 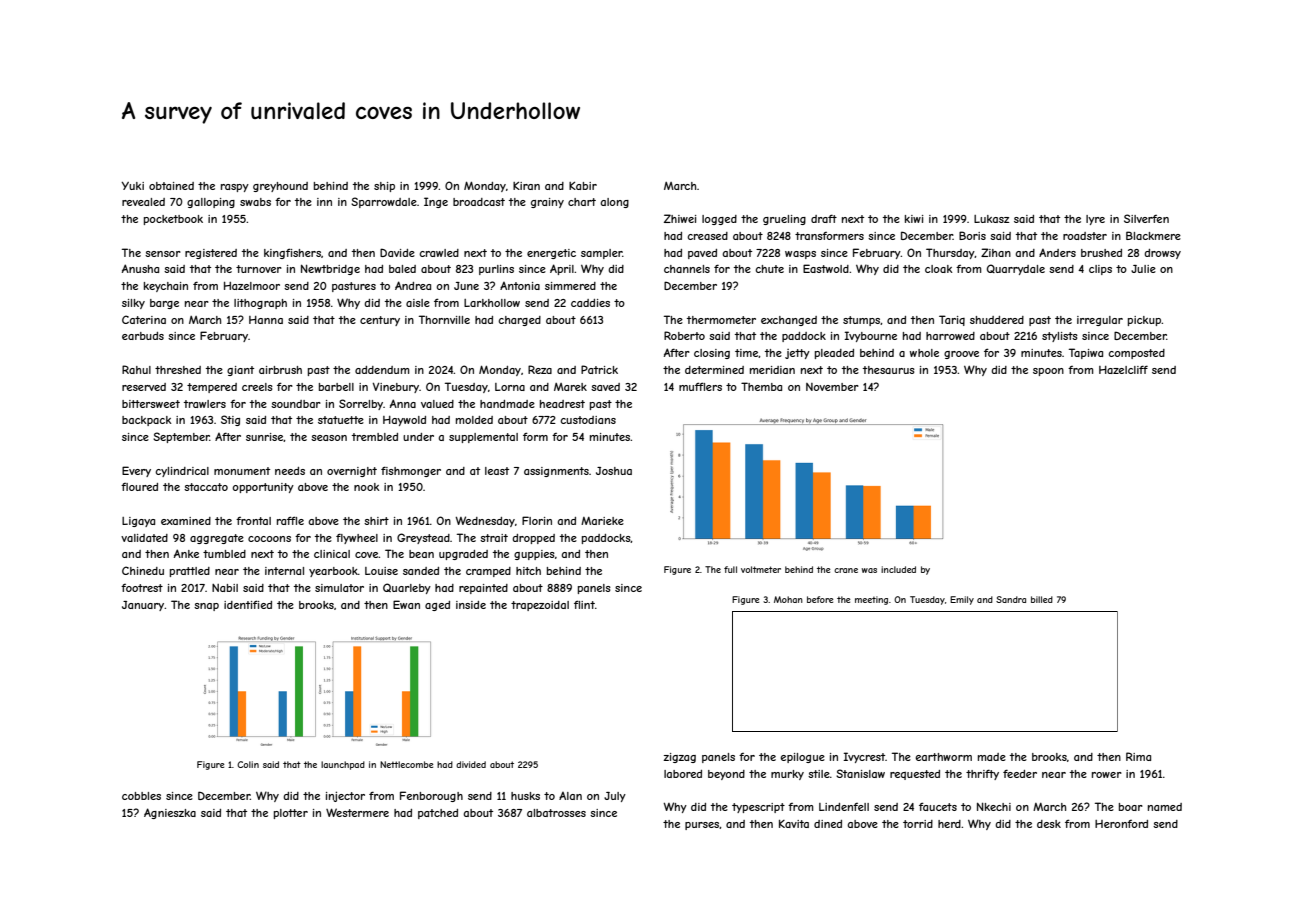 What do you see at coordinates (1100, 270) in the page?
I see `clips` at bounding box center [1100, 270].
